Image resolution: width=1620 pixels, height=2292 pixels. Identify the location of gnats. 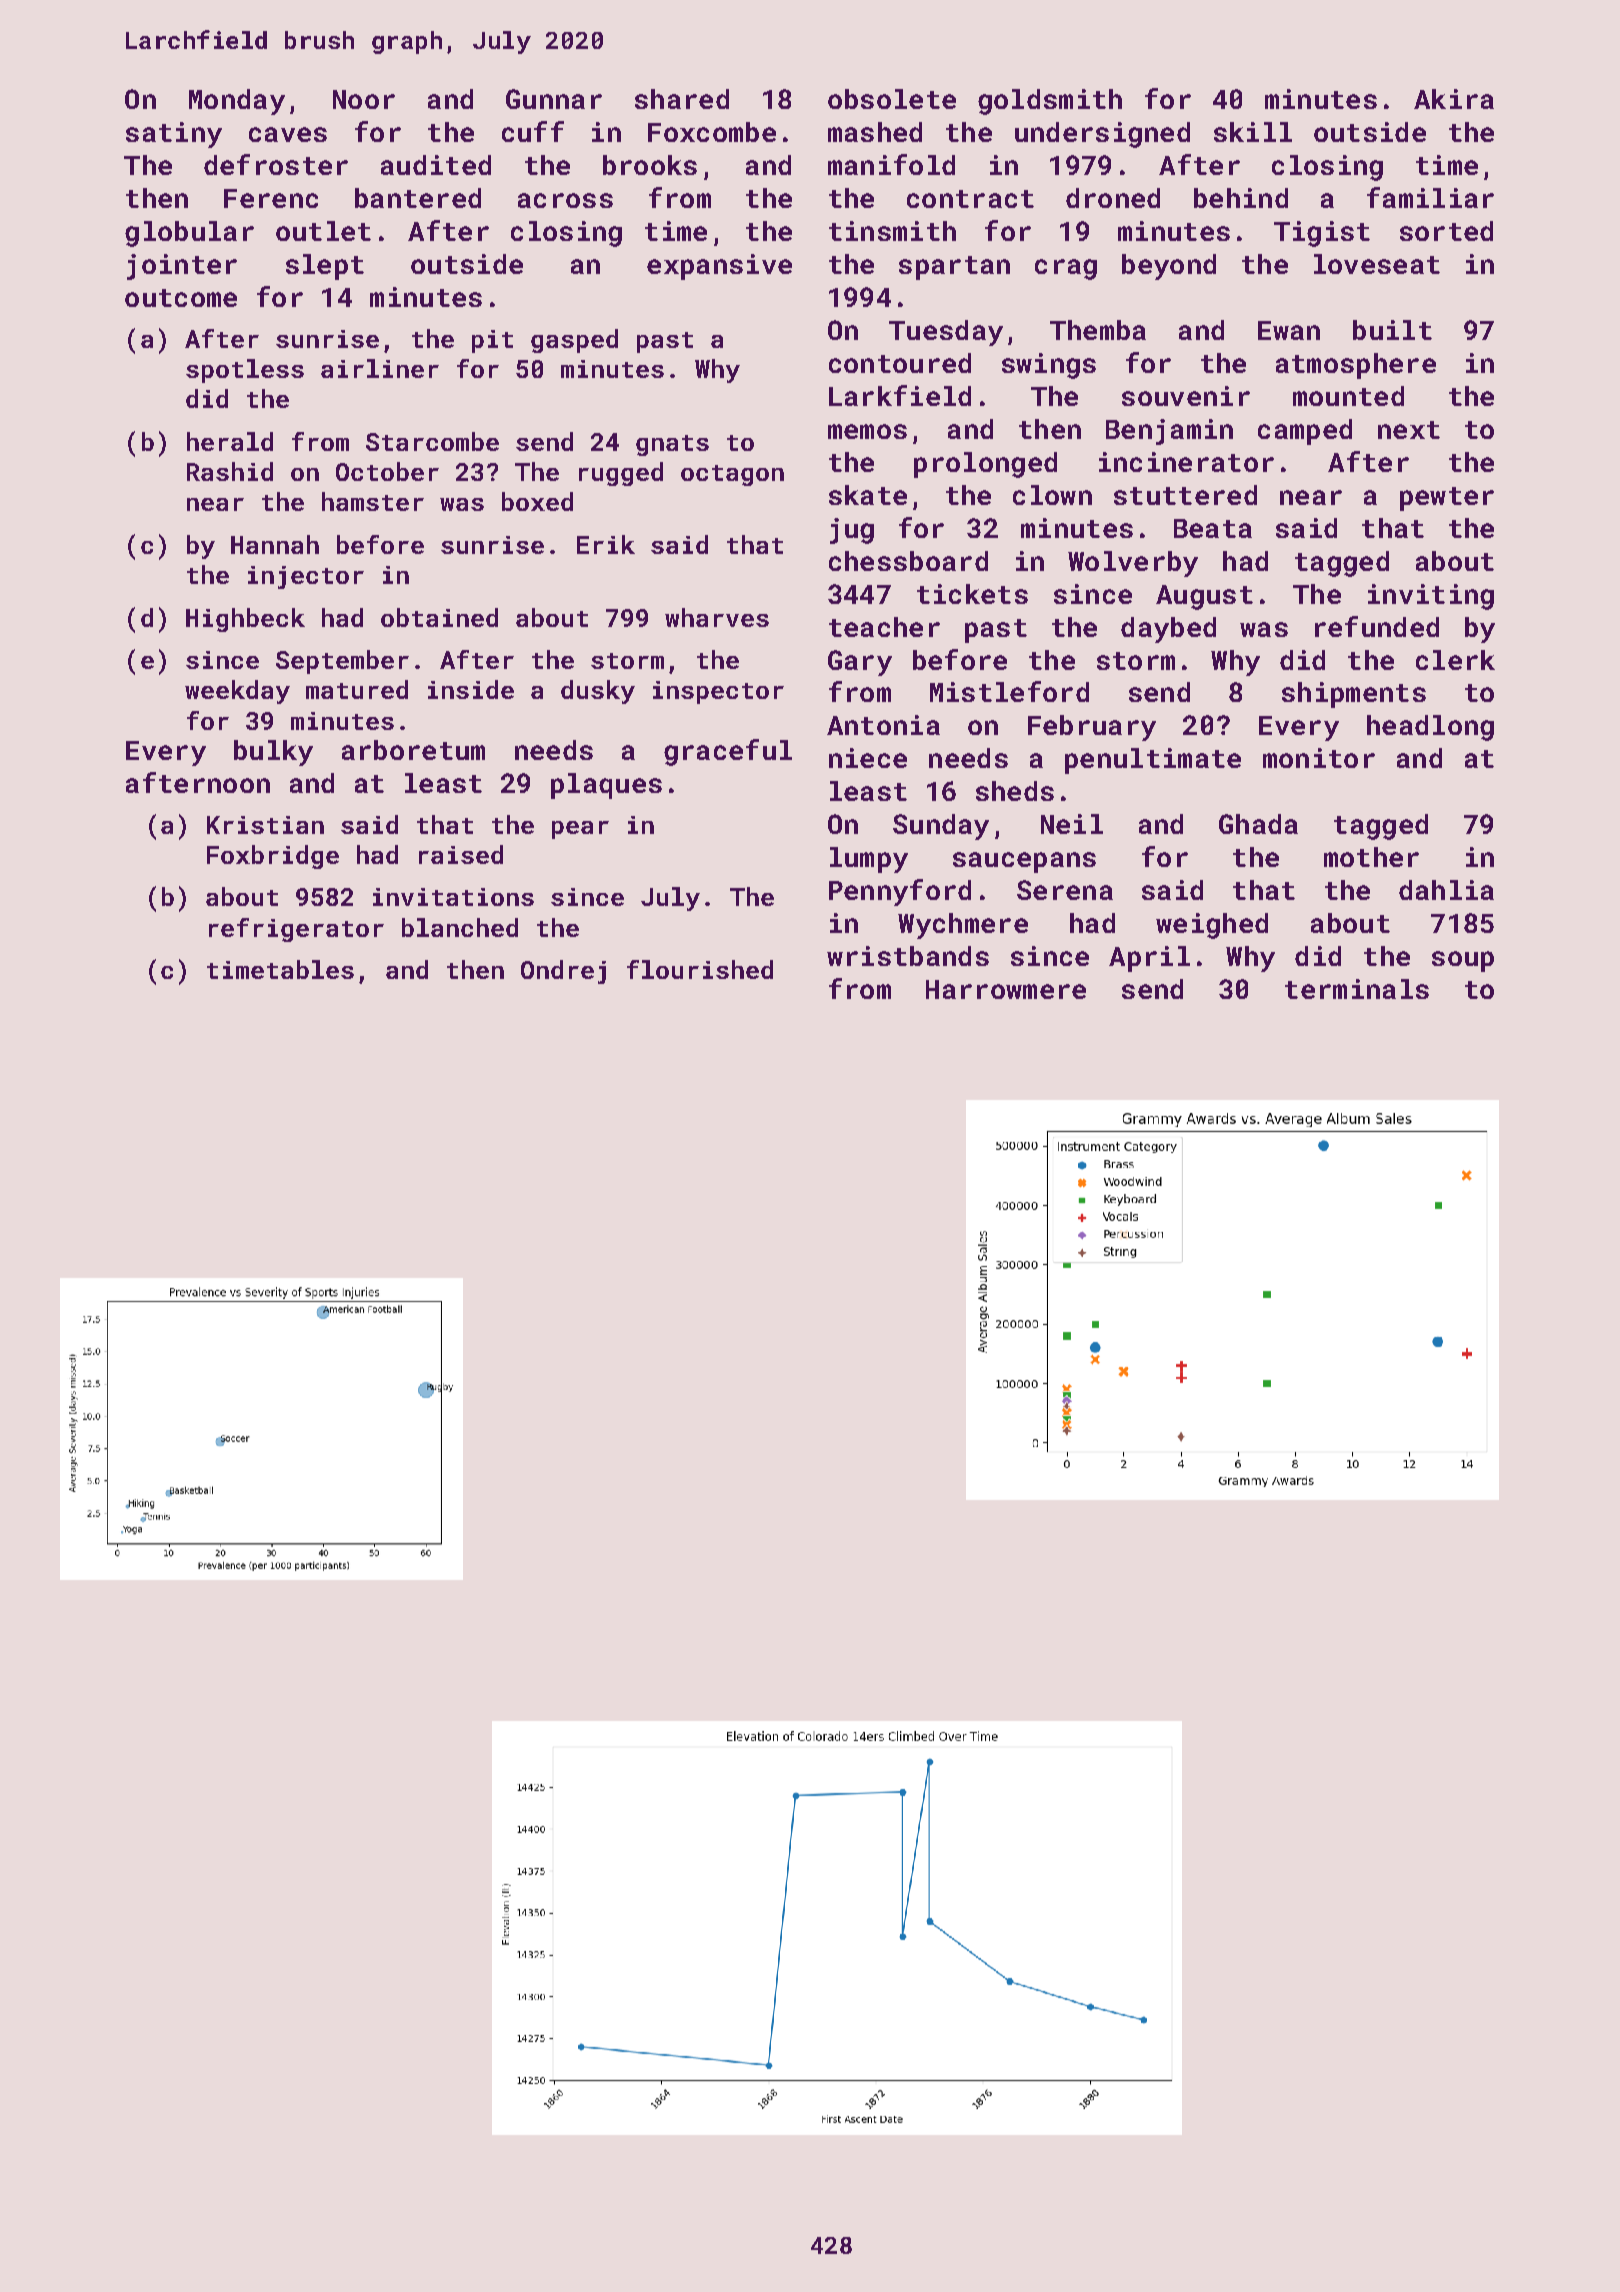
(672, 445).
